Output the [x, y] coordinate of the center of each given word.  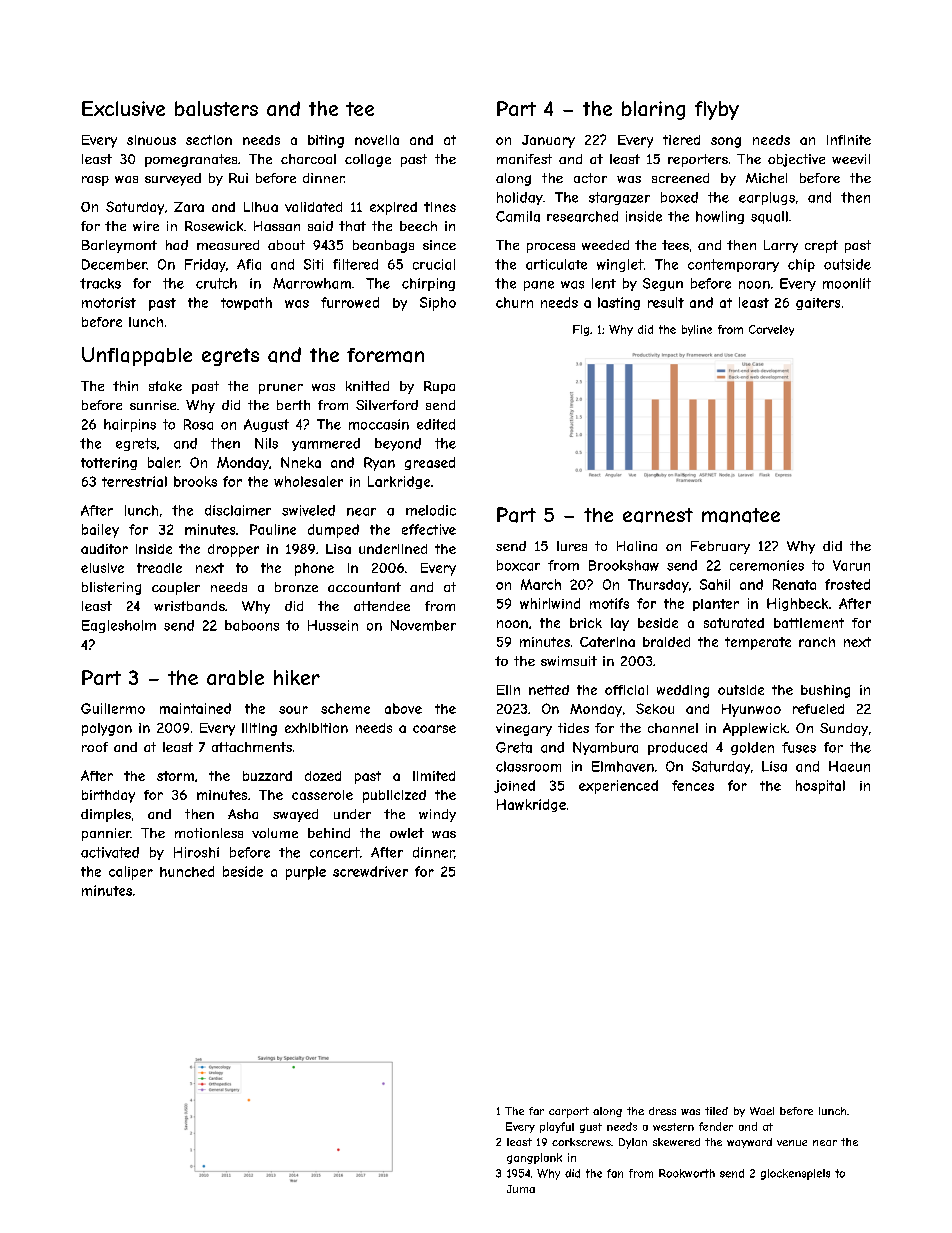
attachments [252, 747]
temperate [758, 643]
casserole [322, 795]
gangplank [534, 1158]
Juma [521, 1189]
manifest [524, 159]
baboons [252, 625]
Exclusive [123, 108]
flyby [717, 110]
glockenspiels [795, 1174]
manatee [741, 515]
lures [572, 546]
